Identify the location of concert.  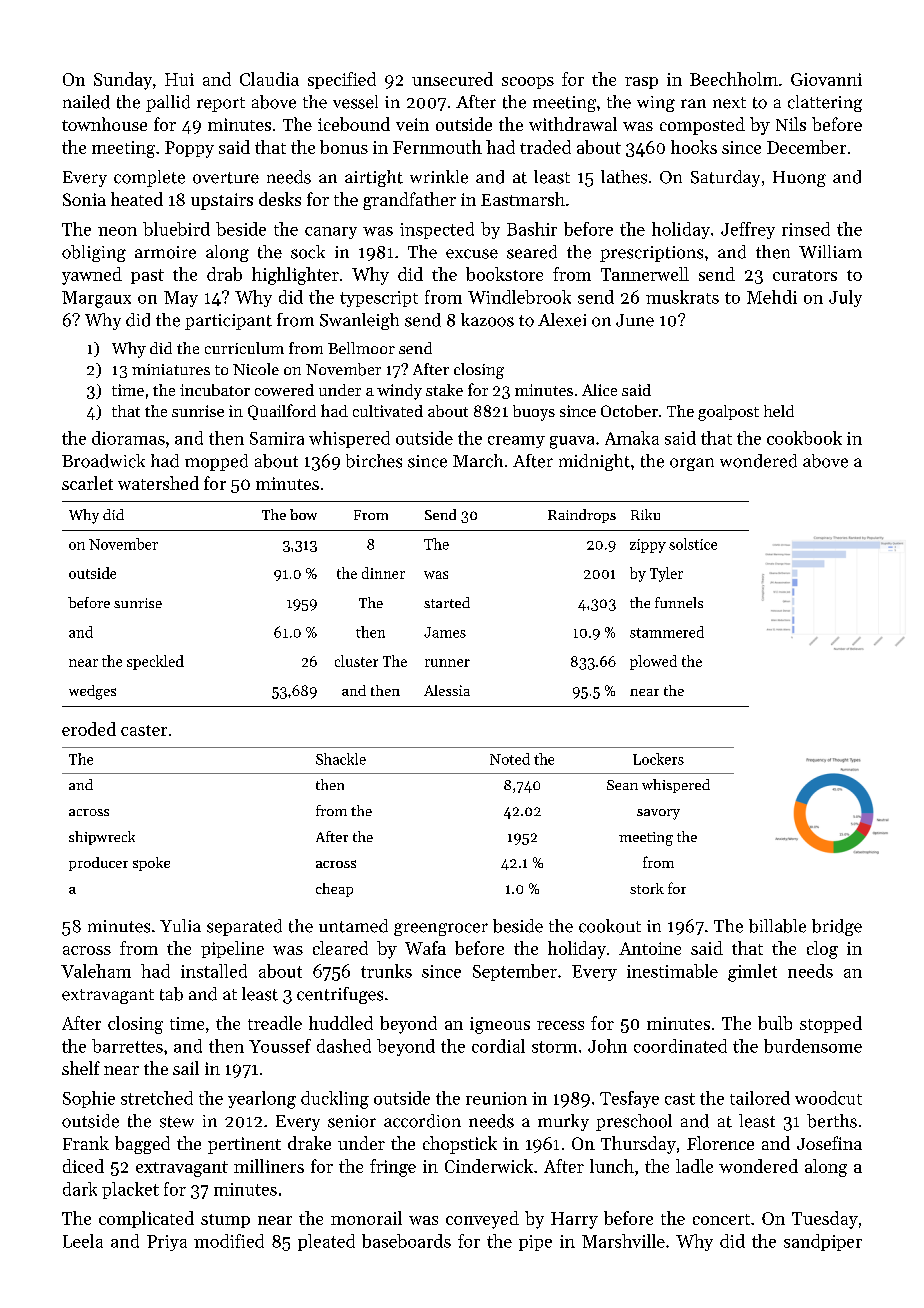
(721, 1219).
